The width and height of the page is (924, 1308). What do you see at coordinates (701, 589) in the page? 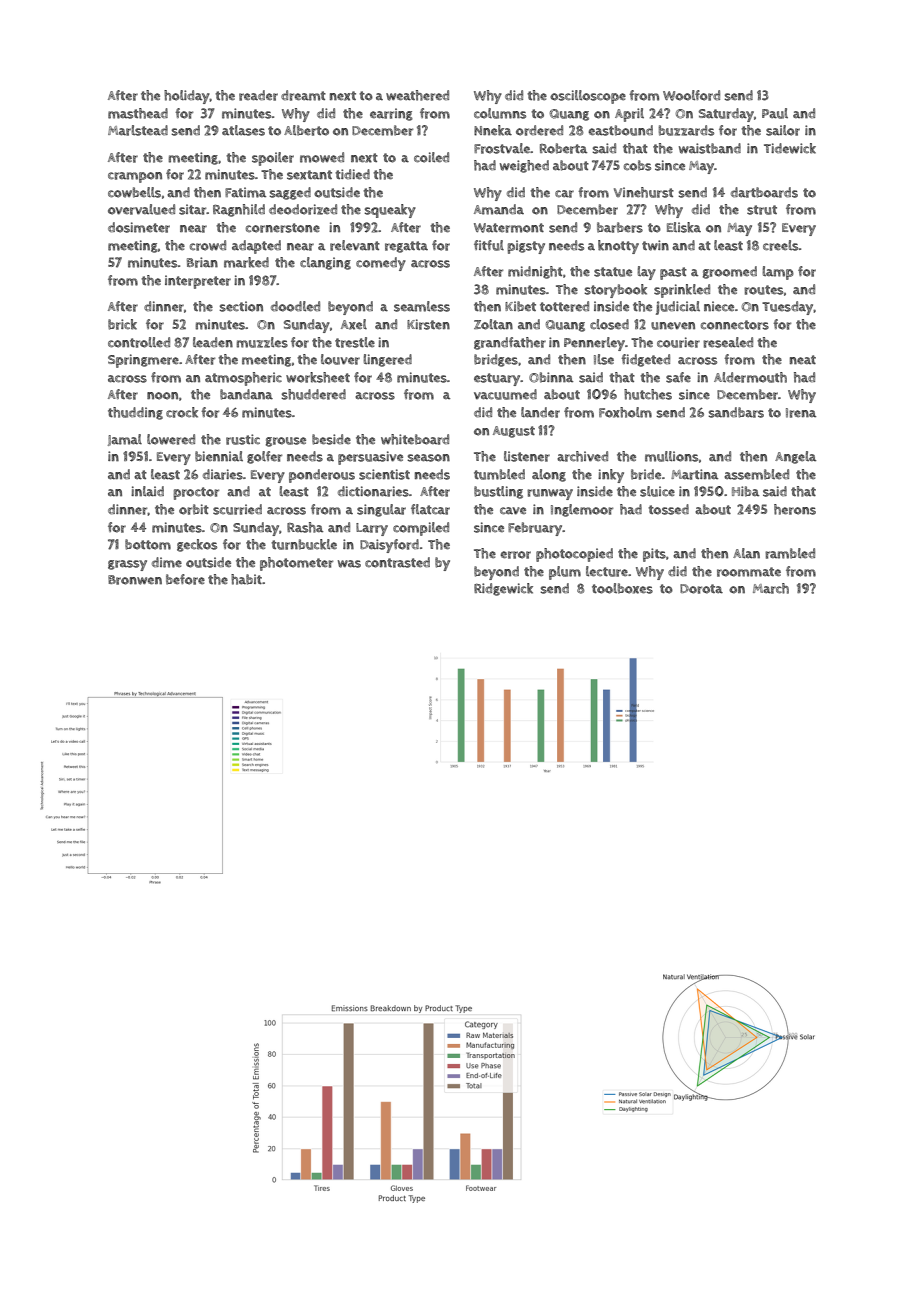
I see `Dorota` at bounding box center [701, 589].
